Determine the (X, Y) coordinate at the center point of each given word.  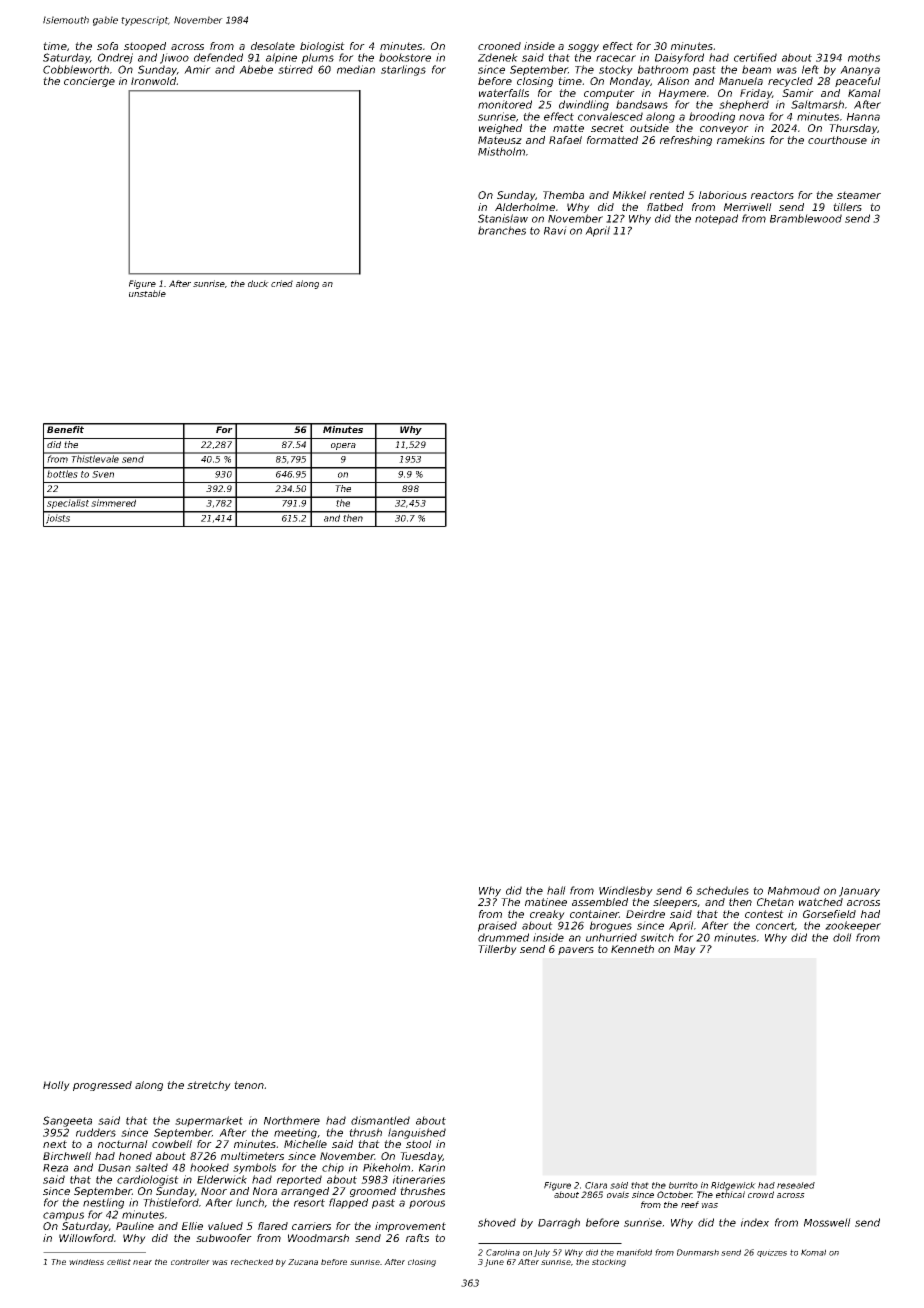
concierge (89, 82)
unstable (147, 293)
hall (556, 890)
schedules (722, 890)
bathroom (663, 69)
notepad (716, 219)
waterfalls (504, 93)
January (859, 892)
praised (497, 926)
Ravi (555, 230)
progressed (102, 1086)
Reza (55, 1168)
